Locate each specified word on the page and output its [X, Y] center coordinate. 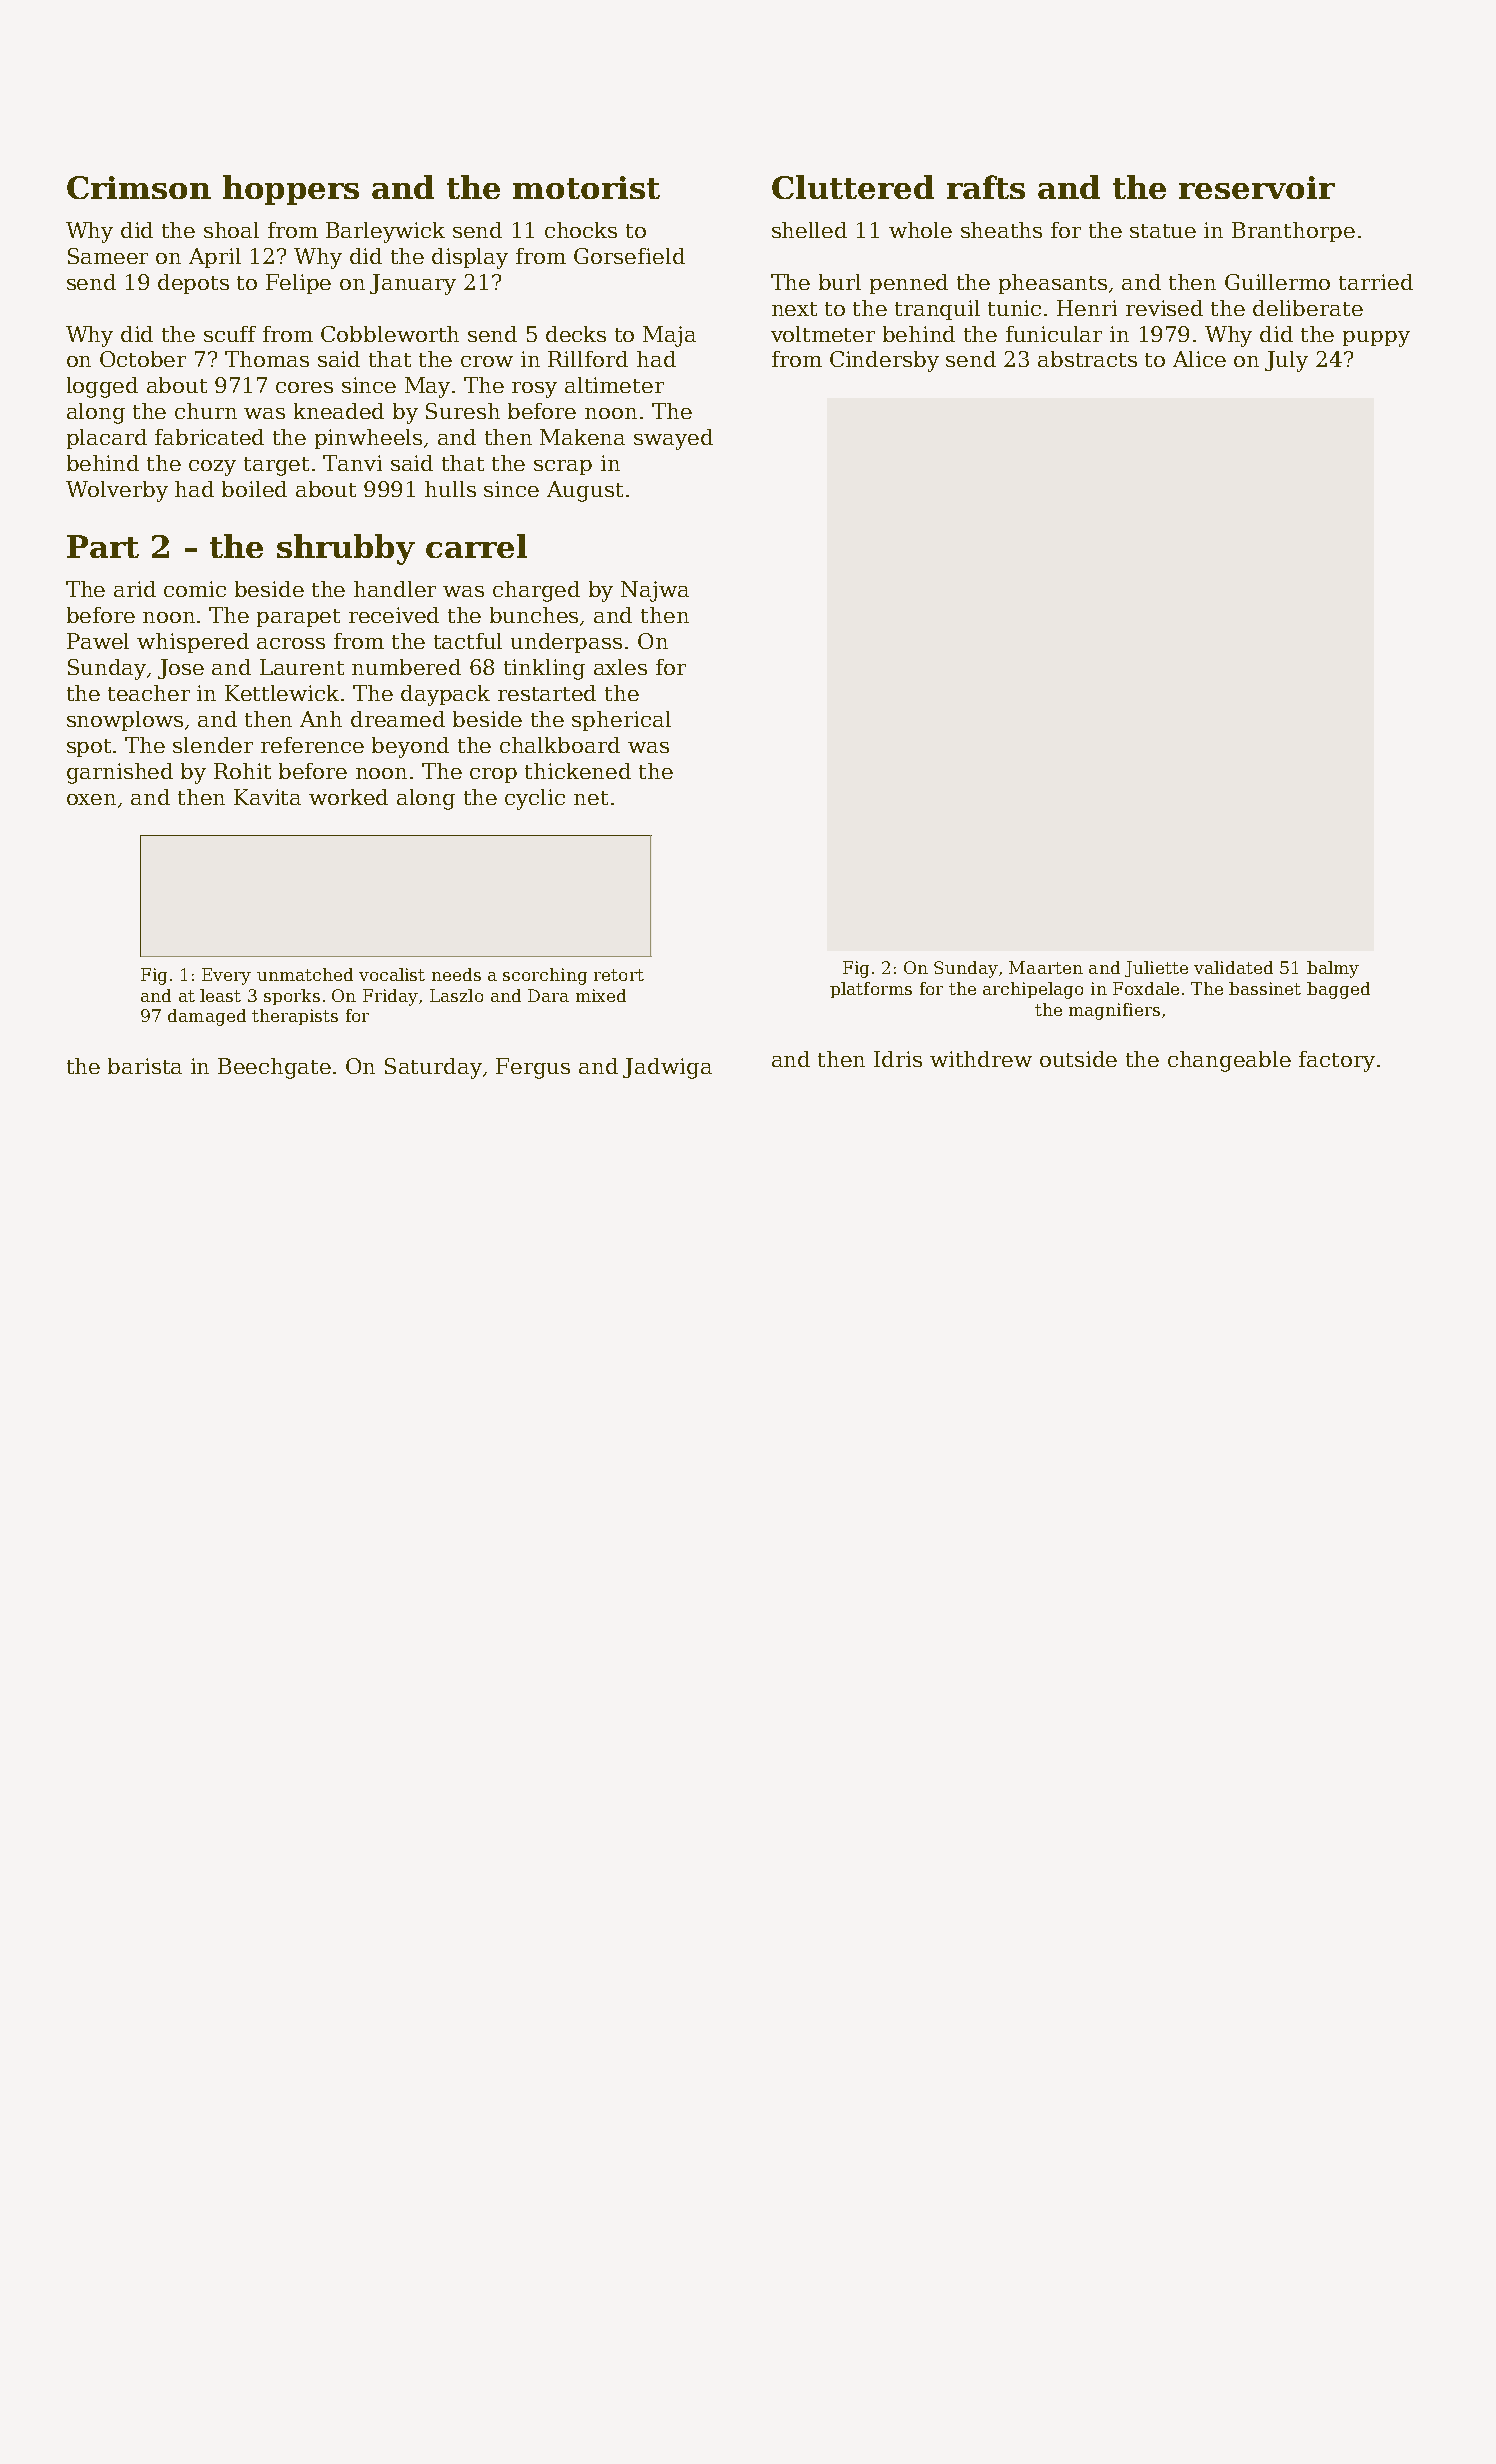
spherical [621, 721]
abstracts [1087, 359]
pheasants [1053, 284]
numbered [406, 667]
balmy [1333, 969]
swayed [673, 439]
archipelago [1033, 990]
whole [920, 230]
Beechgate [274, 1068]
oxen [91, 799]
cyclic [535, 799]
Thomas [267, 359]
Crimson [139, 187]
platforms [871, 990]
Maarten [1046, 967]
